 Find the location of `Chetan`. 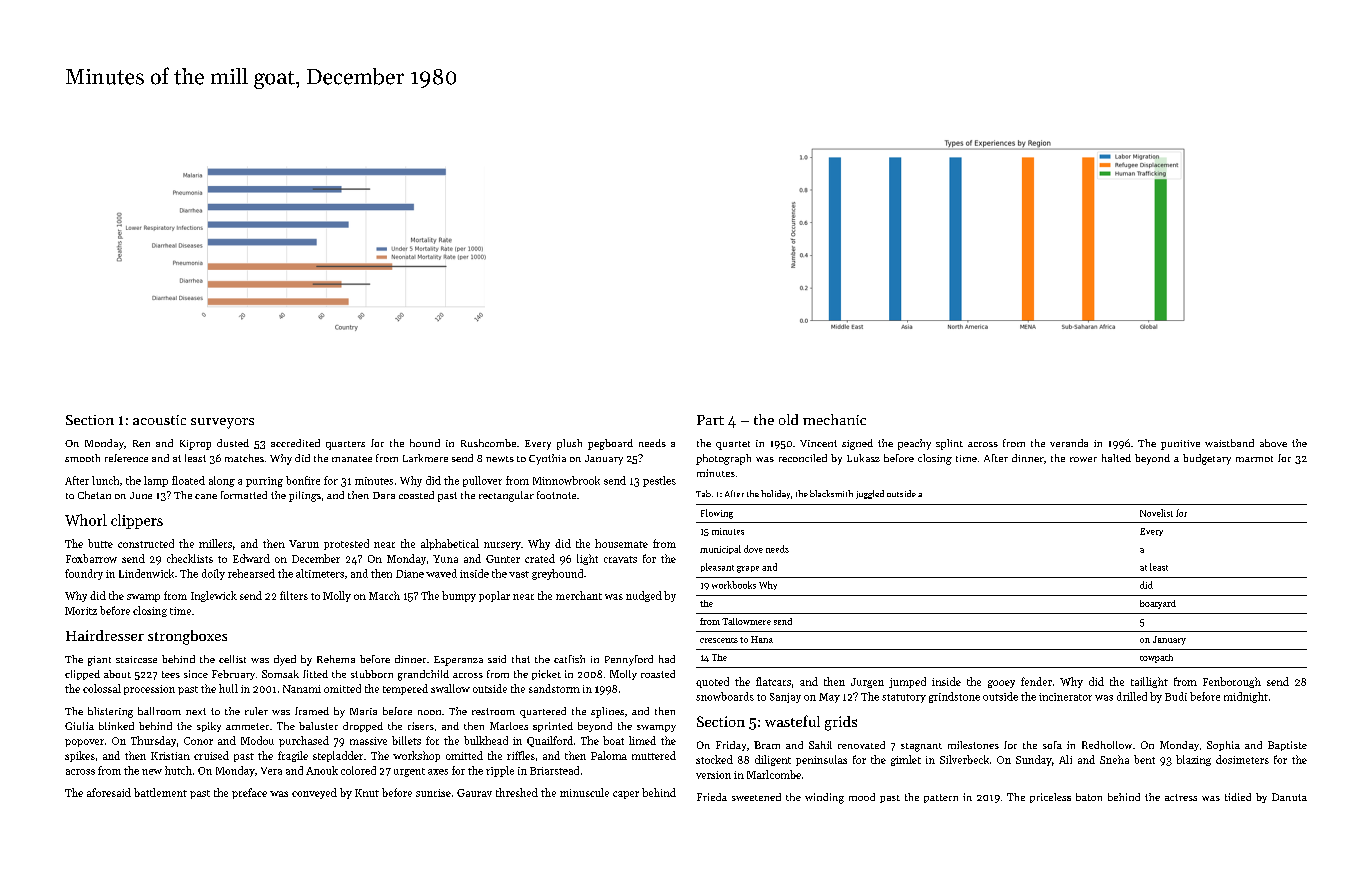

Chetan is located at coordinates (94, 495).
